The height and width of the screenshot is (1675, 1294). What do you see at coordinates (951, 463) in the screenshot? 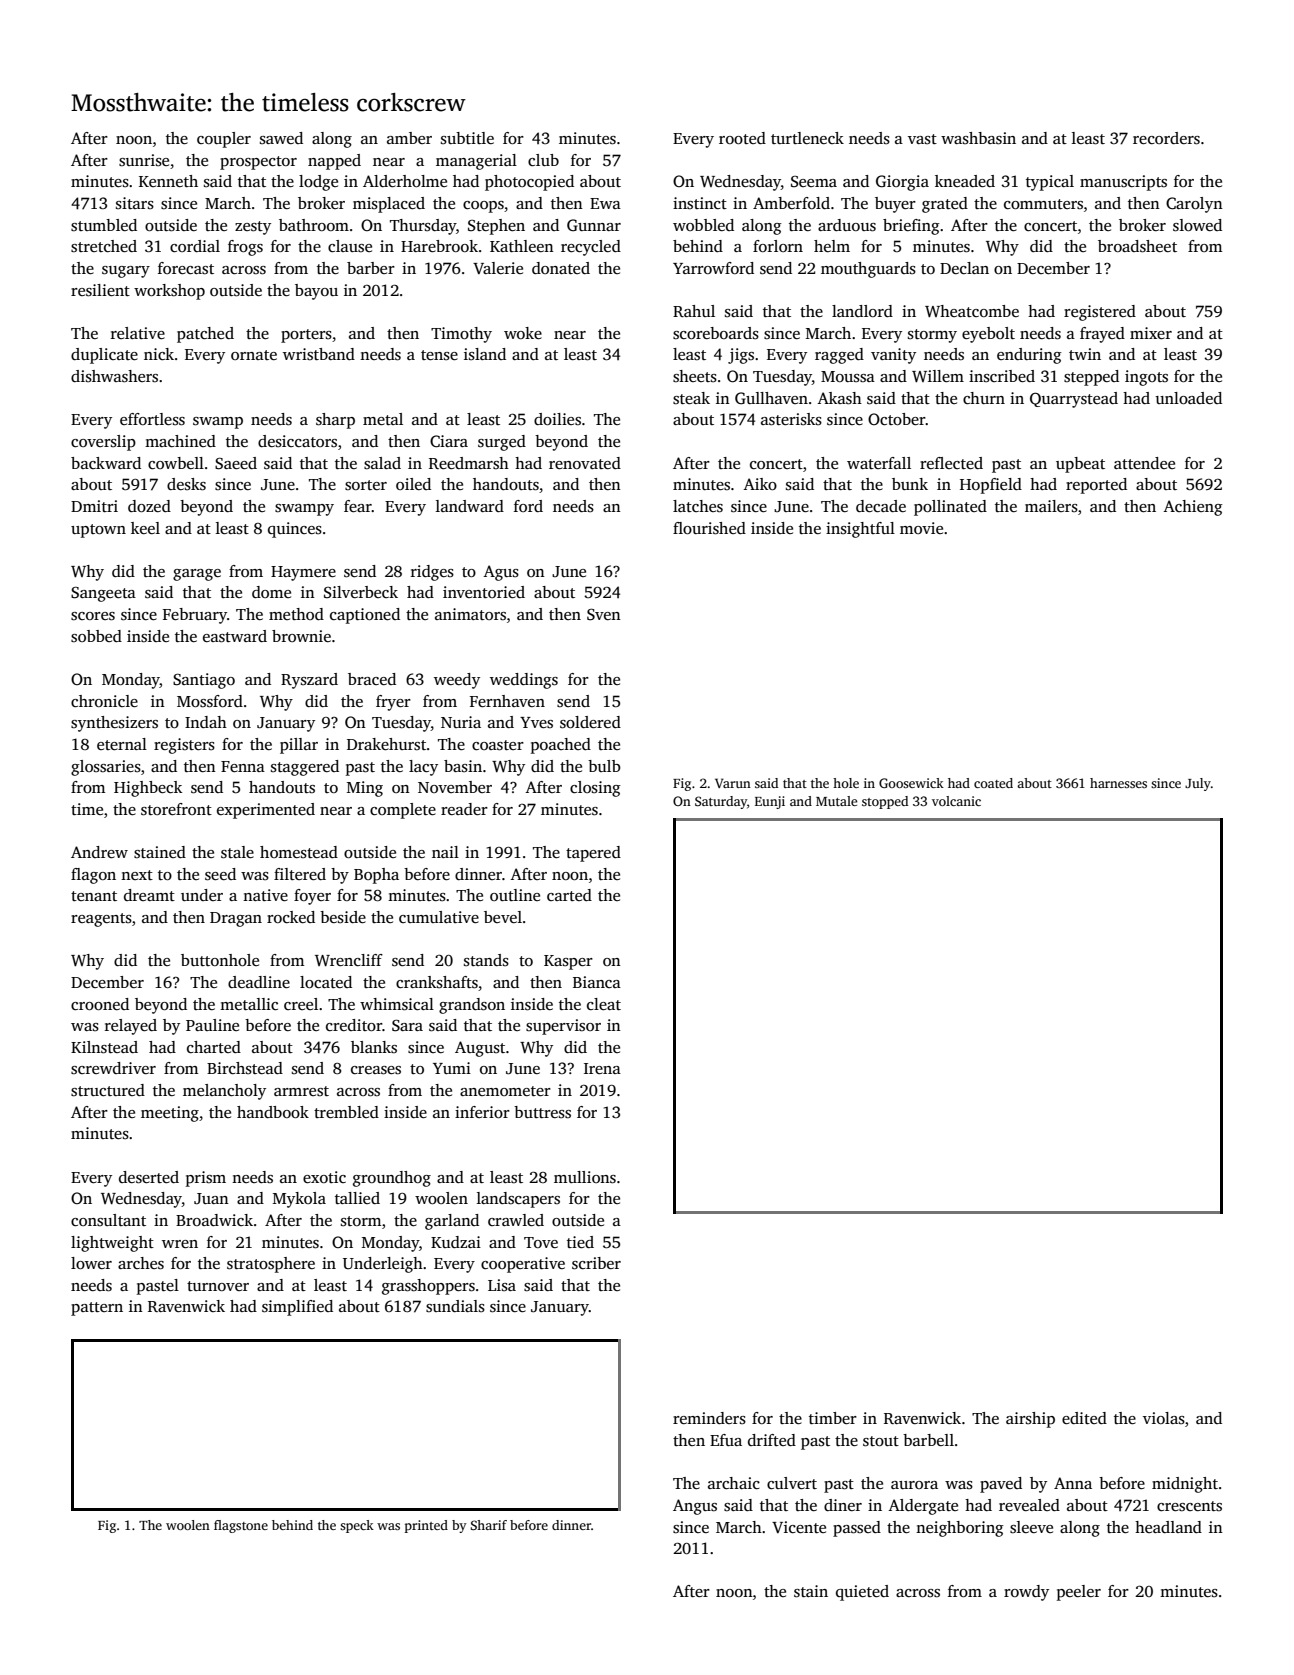
I see `reflected` at bounding box center [951, 463].
